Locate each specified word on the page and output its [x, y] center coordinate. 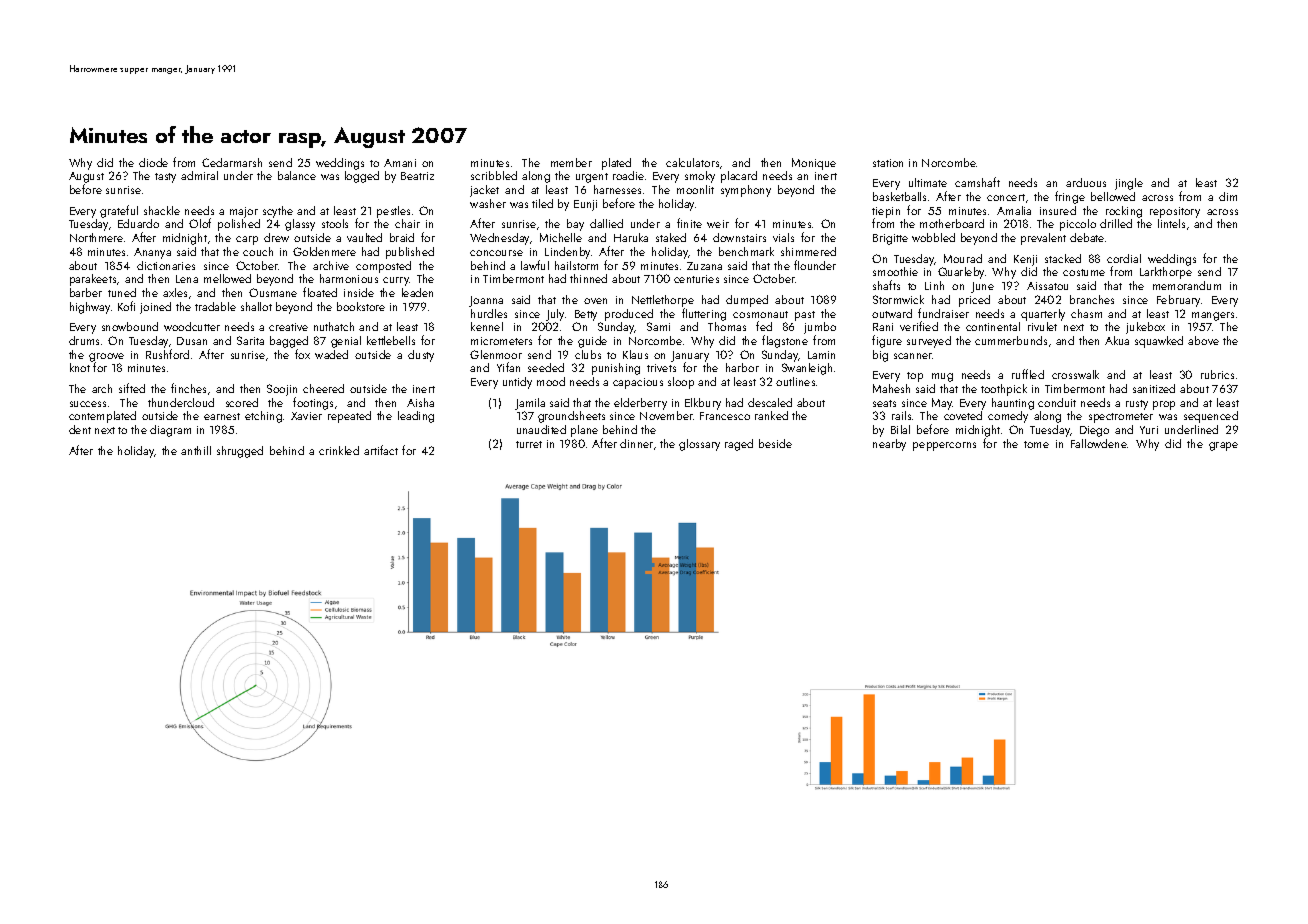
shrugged [240, 452]
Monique [814, 164]
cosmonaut [760, 314]
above [1203, 340]
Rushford [167, 354]
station [888, 163]
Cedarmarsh [232, 162]
